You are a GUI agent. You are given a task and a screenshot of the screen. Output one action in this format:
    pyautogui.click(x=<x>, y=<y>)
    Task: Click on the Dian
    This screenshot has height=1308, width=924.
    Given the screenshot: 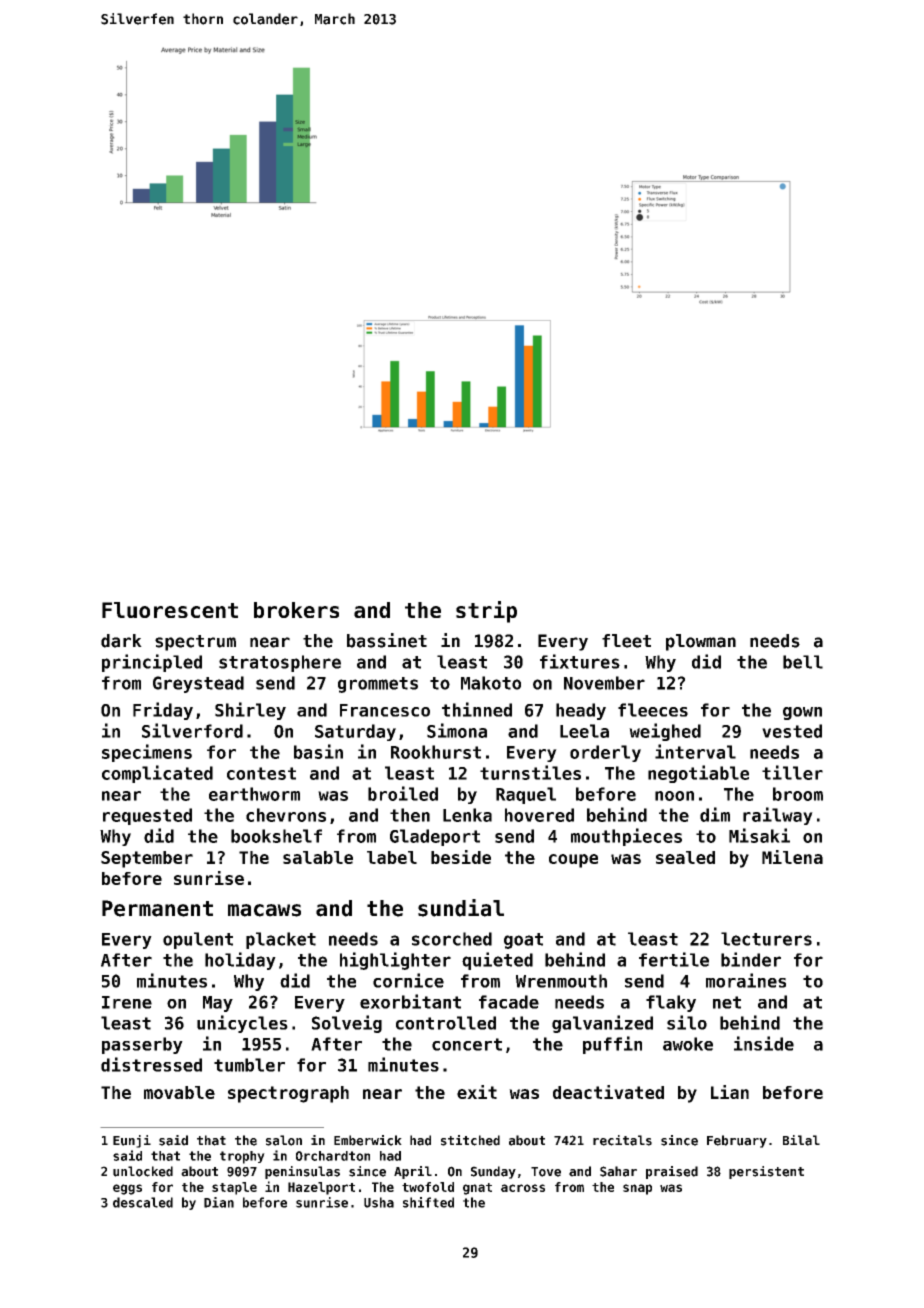 What is the action you would take?
    pyautogui.click(x=219, y=1202)
